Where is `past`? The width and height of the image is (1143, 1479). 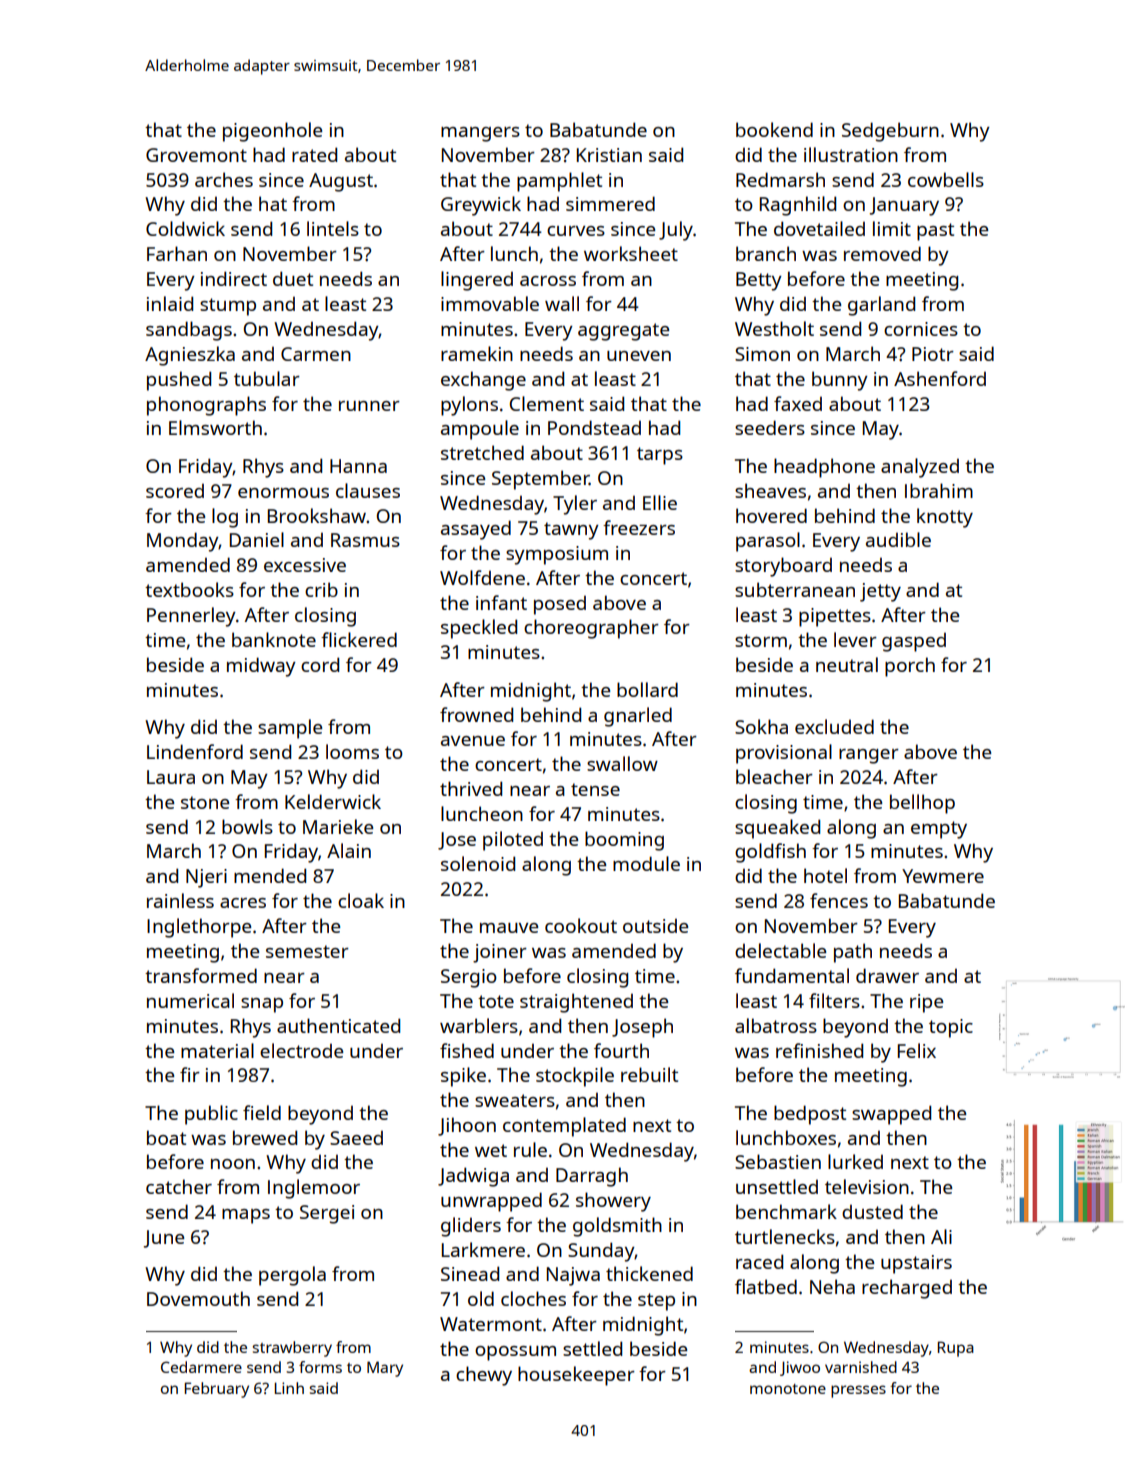
past is located at coordinates (935, 232).
